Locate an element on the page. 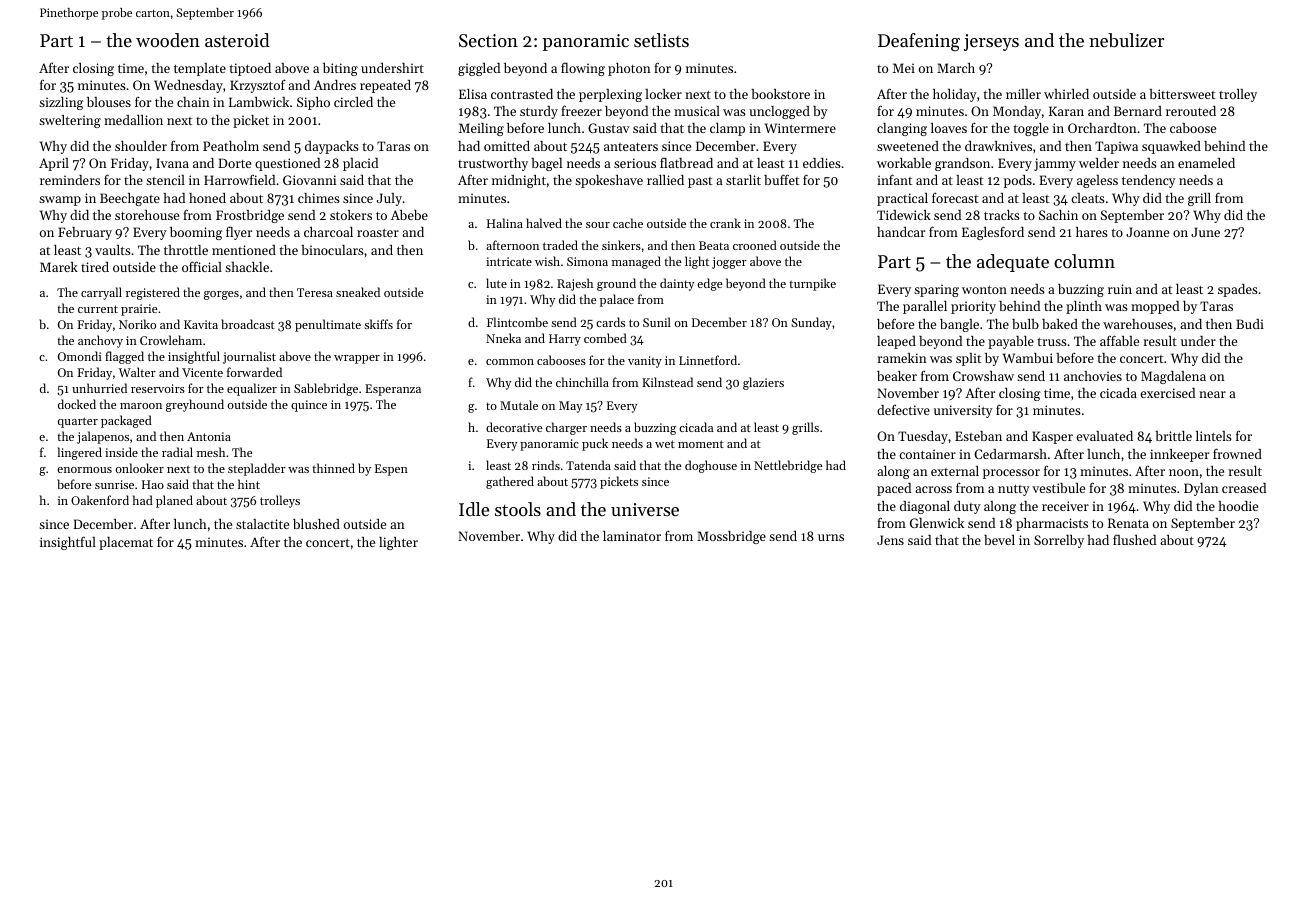 Image resolution: width=1308 pixels, height=924 pixels. reminders is located at coordinates (70, 180).
